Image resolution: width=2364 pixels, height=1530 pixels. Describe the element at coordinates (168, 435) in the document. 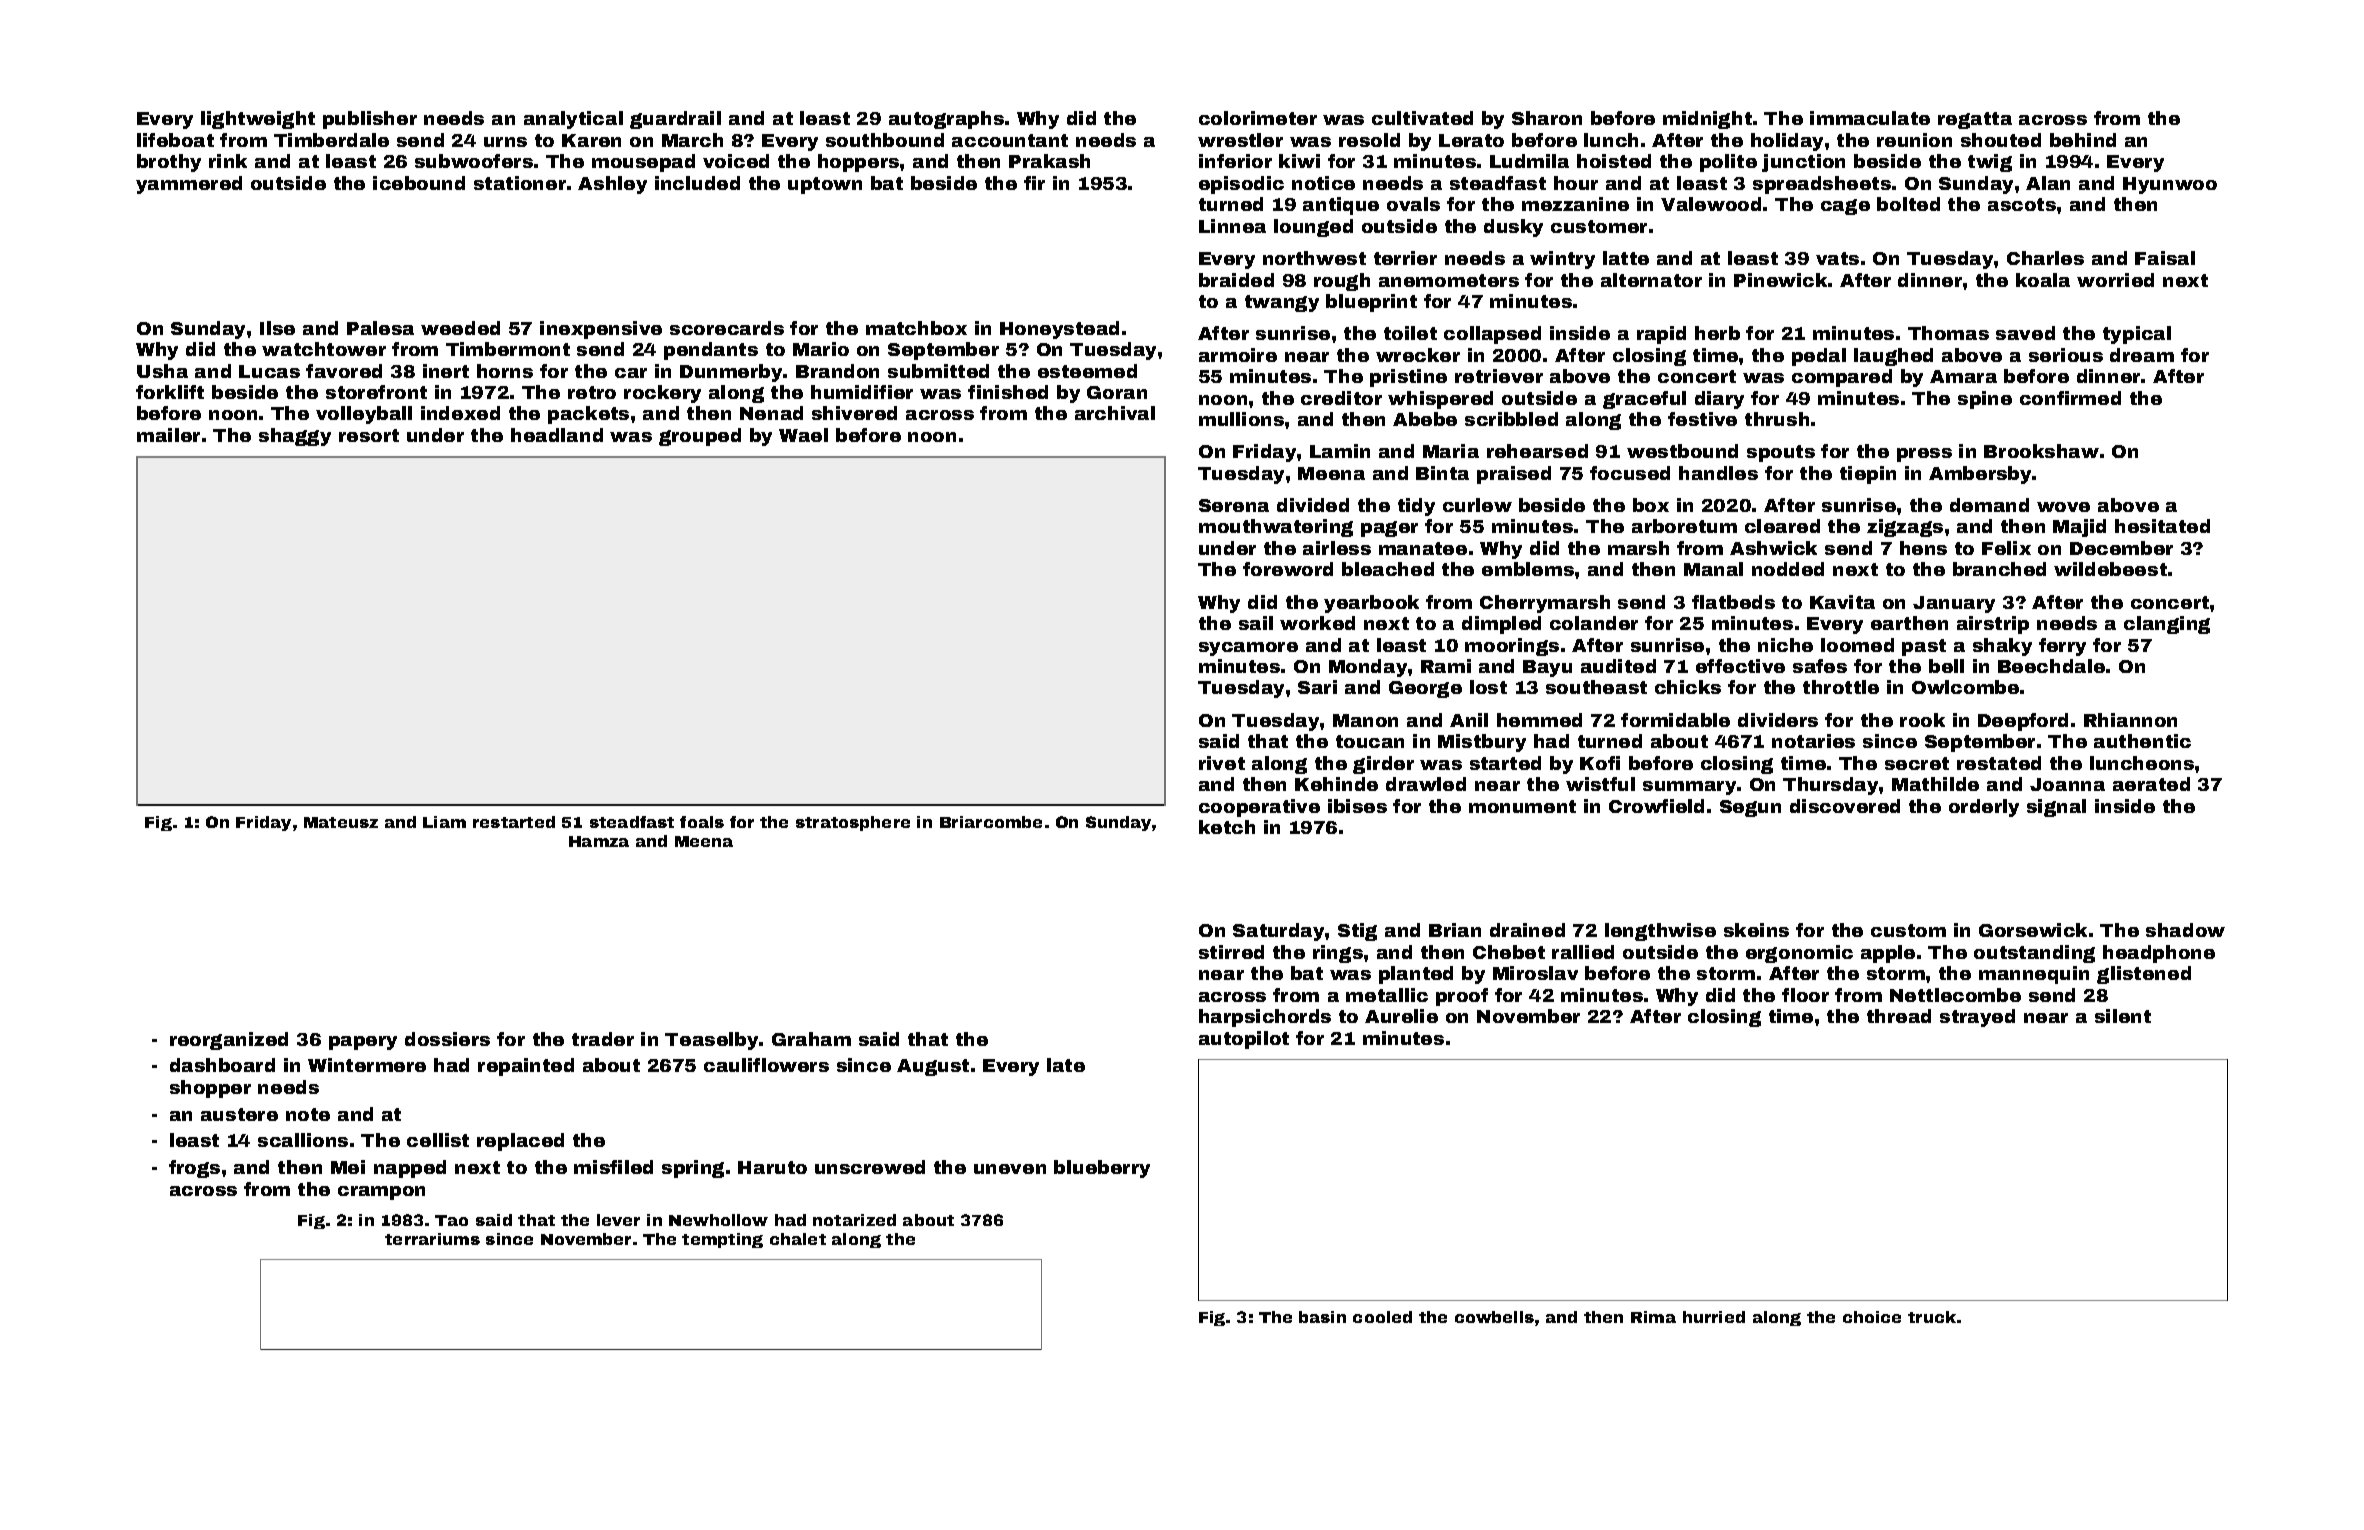

I see `mailer` at that location.
